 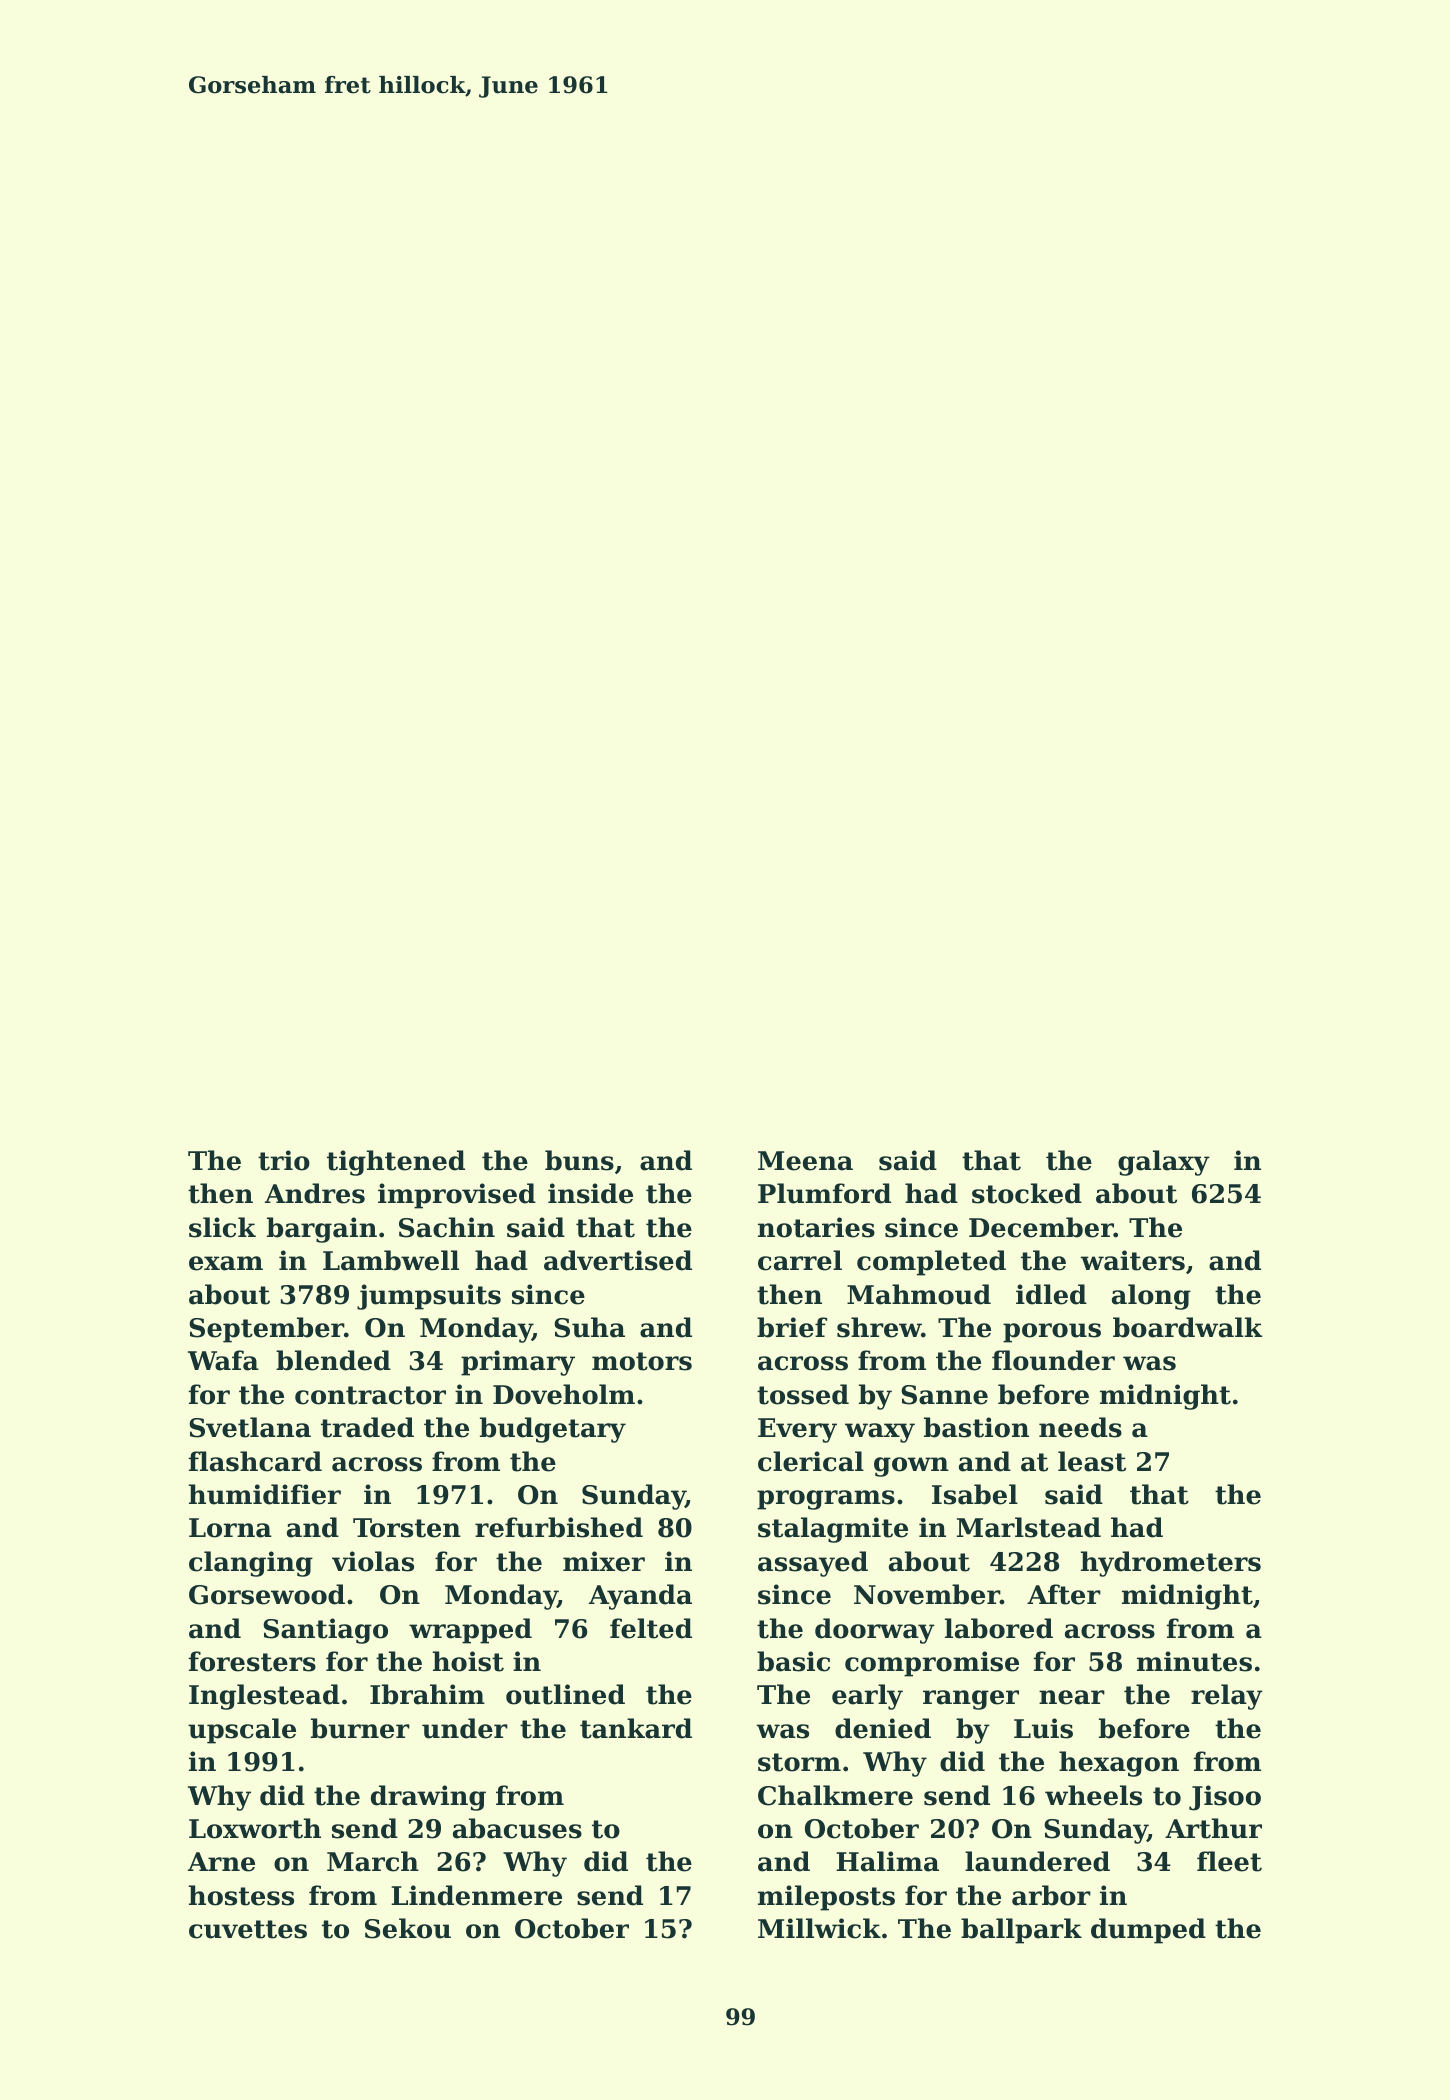 I want to click on Torsten, so click(x=407, y=1528).
